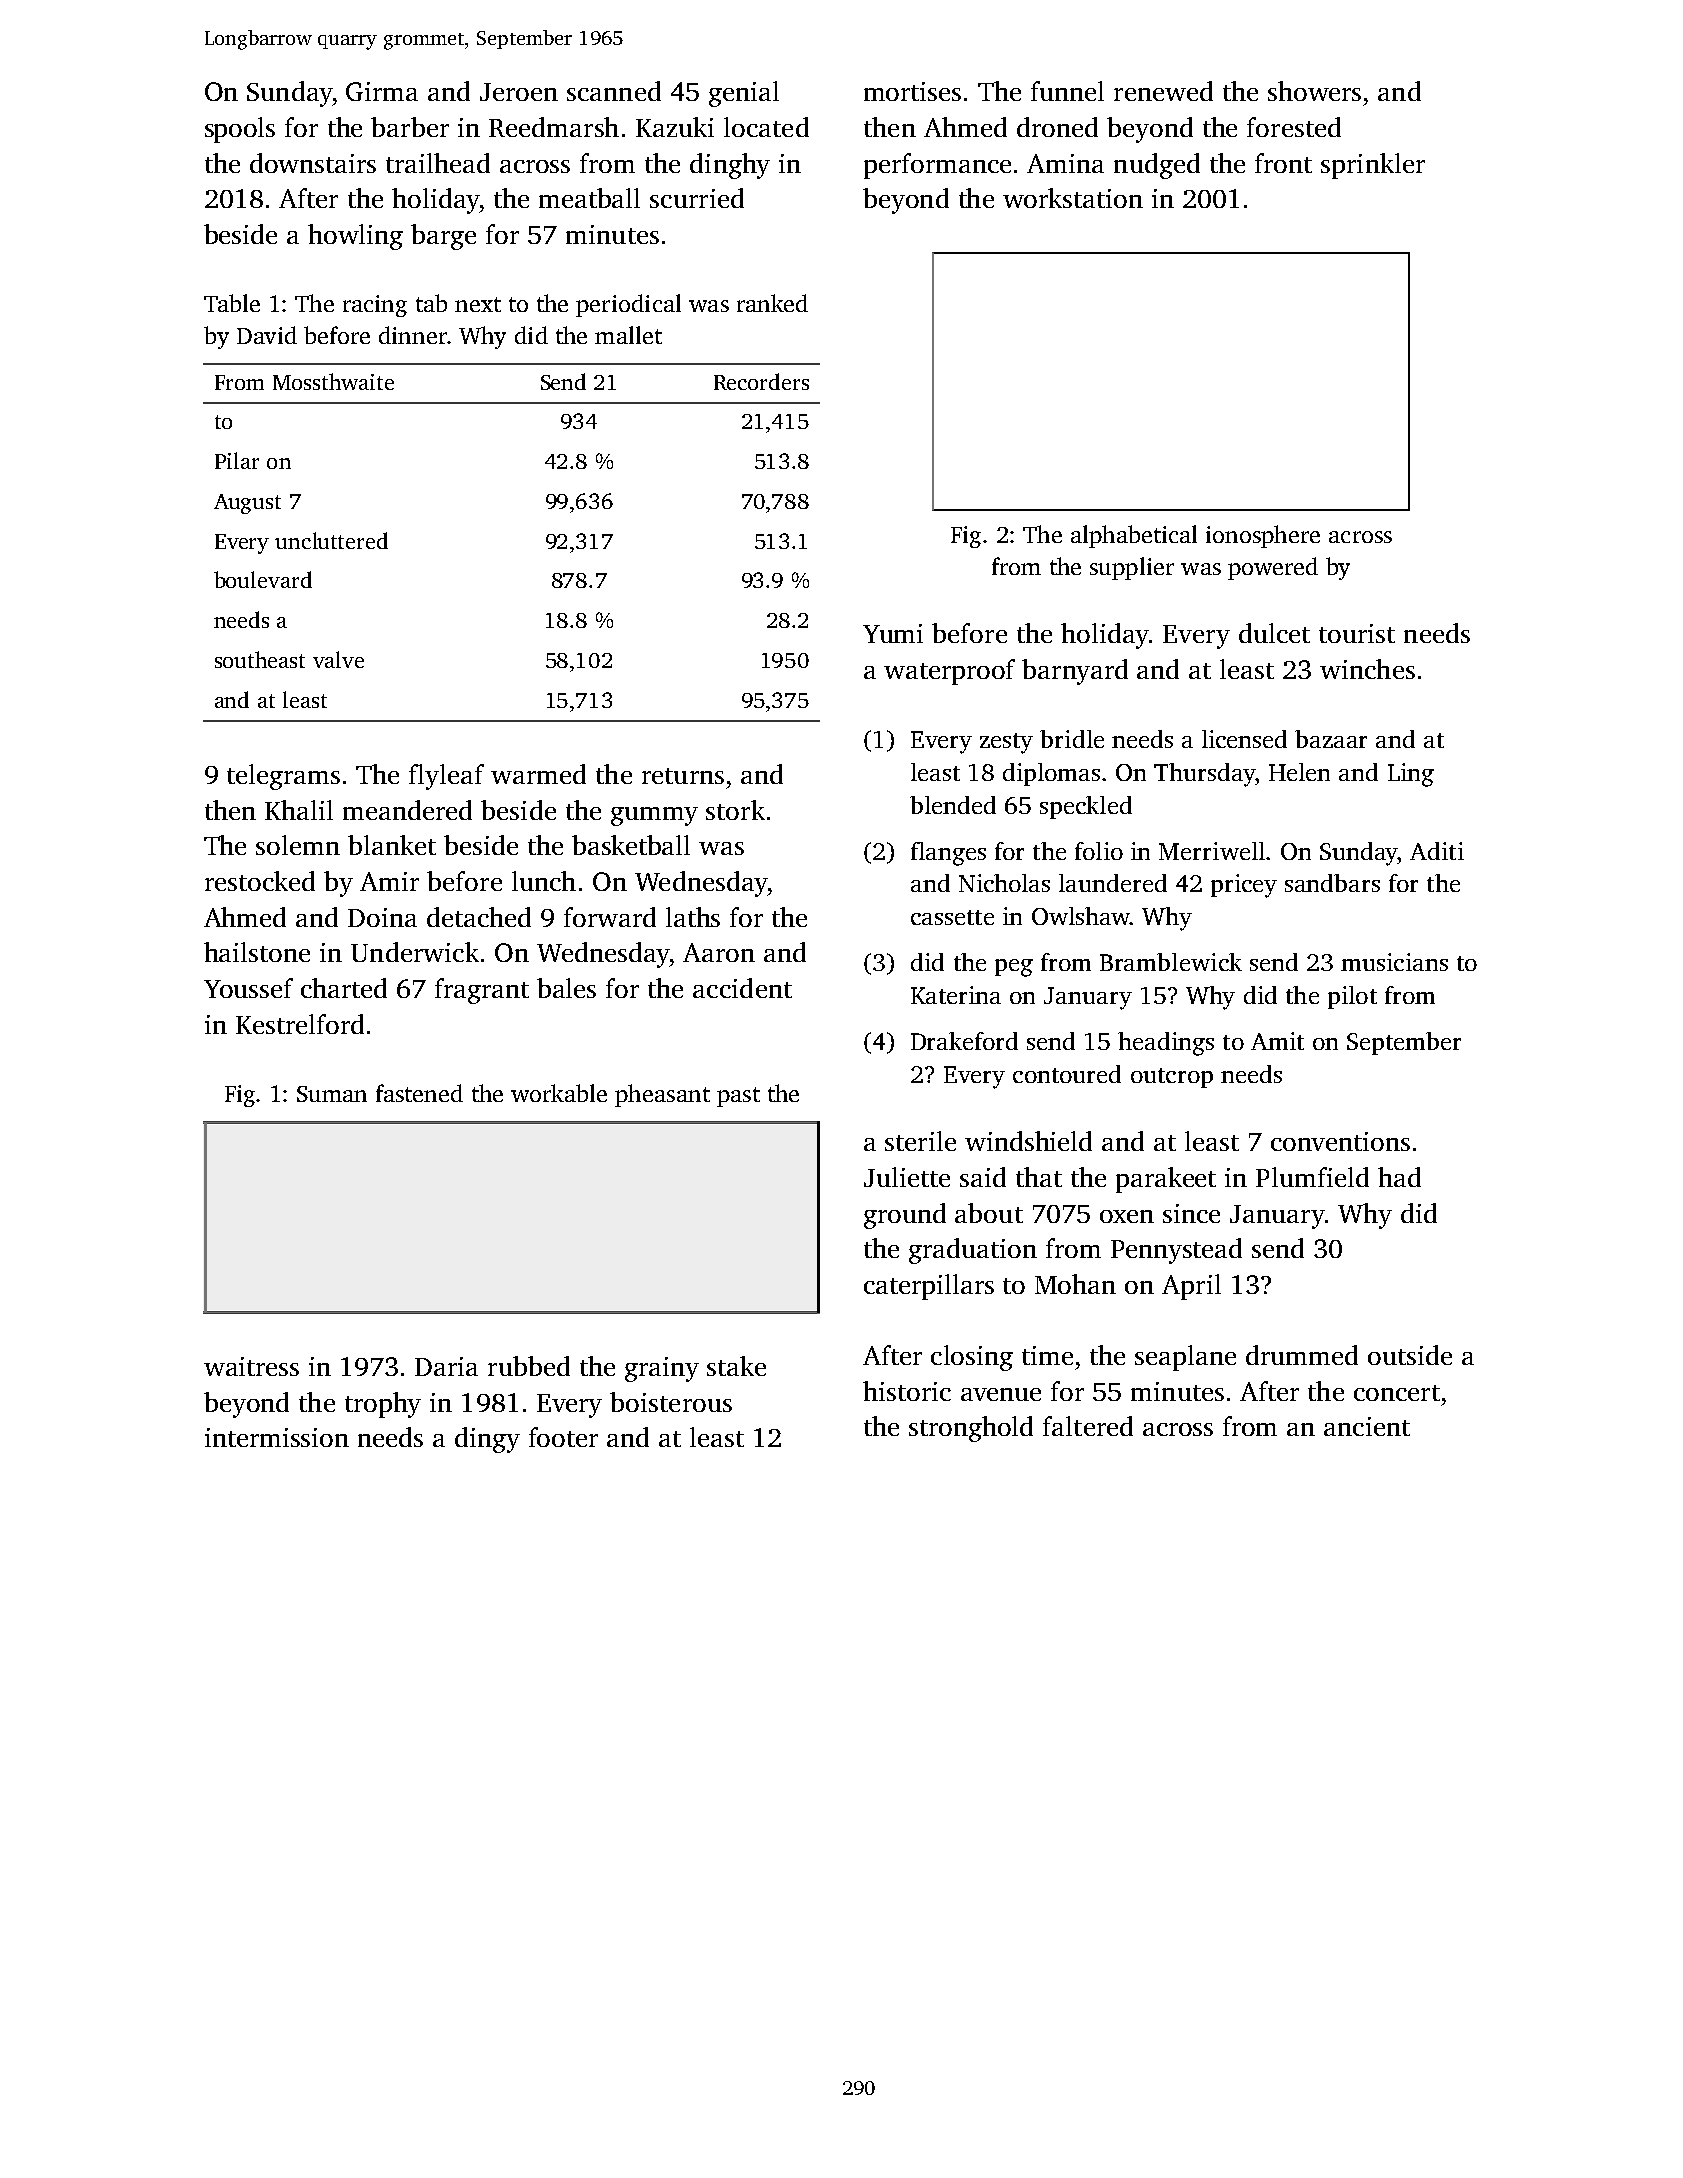  What do you see at coordinates (1394, 962) in the screenshot?
I see `musicians` at bounding box center [1394, 962].
